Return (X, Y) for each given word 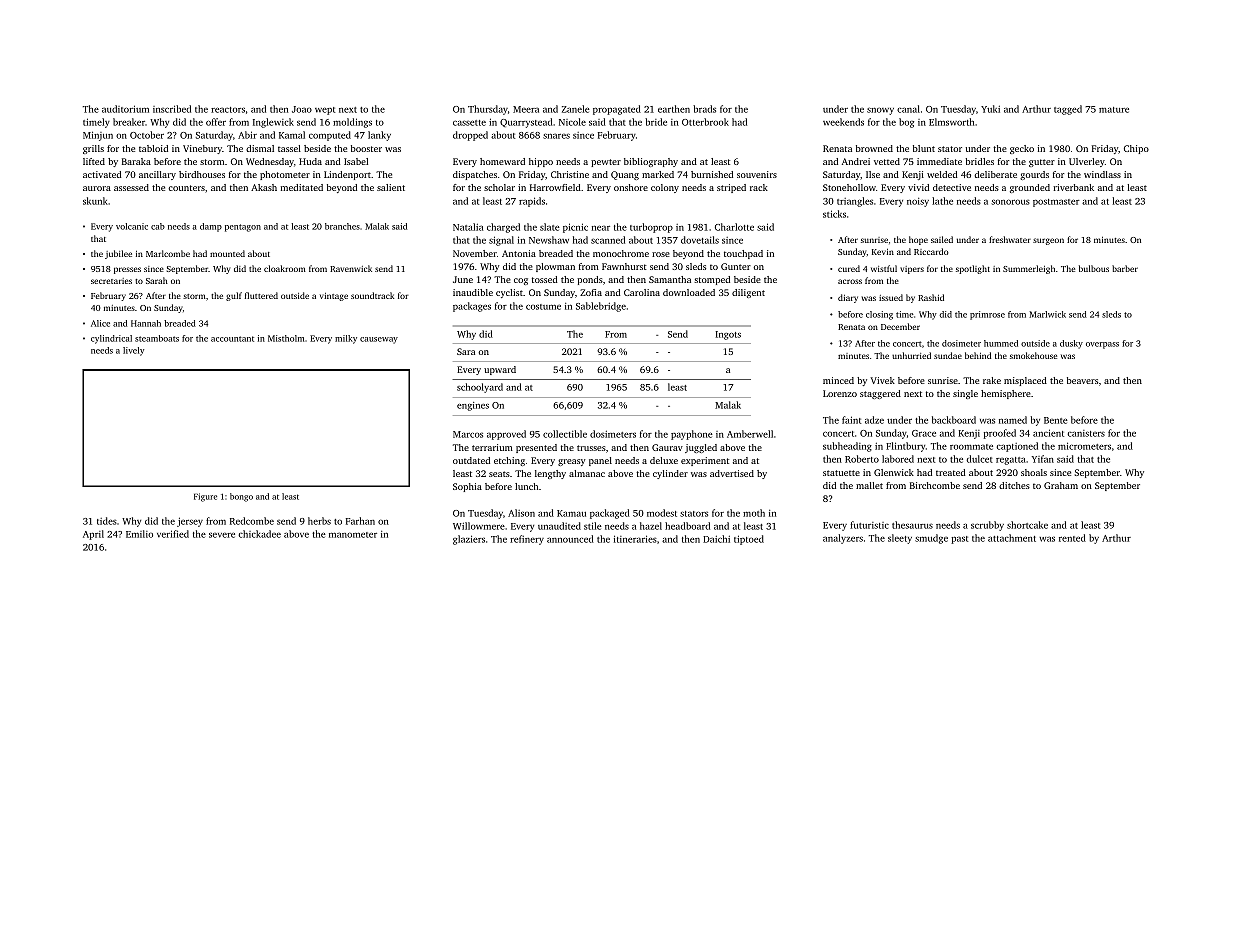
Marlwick (1047, 314)
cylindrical (111, 339)
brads (704, 109)
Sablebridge (601, 307)
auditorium (125, 109)
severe (222, 535)
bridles (979, 161)
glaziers (469, 540)
